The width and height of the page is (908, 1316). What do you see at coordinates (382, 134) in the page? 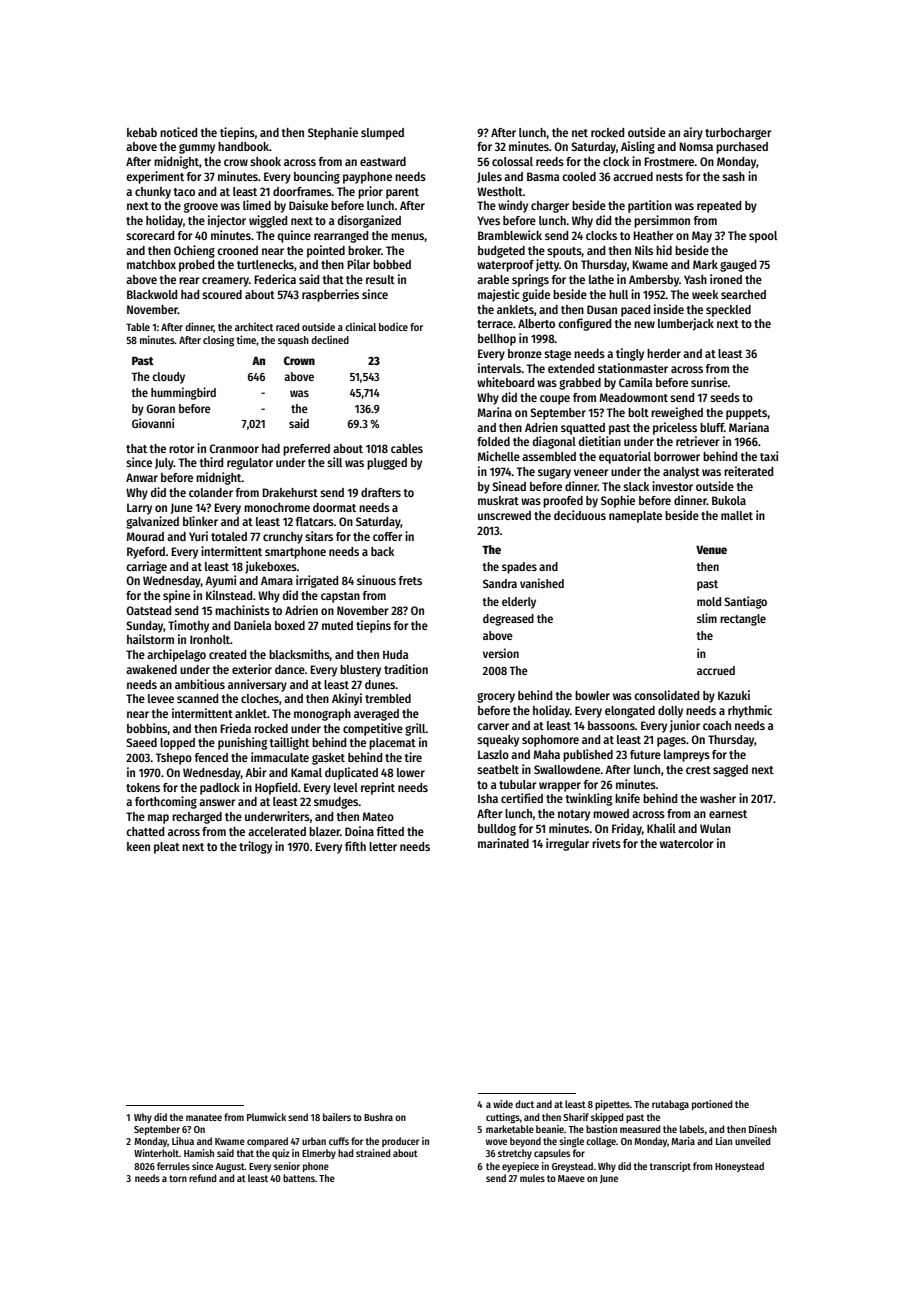
I see `slumped` at bounding box center [382, 134].
